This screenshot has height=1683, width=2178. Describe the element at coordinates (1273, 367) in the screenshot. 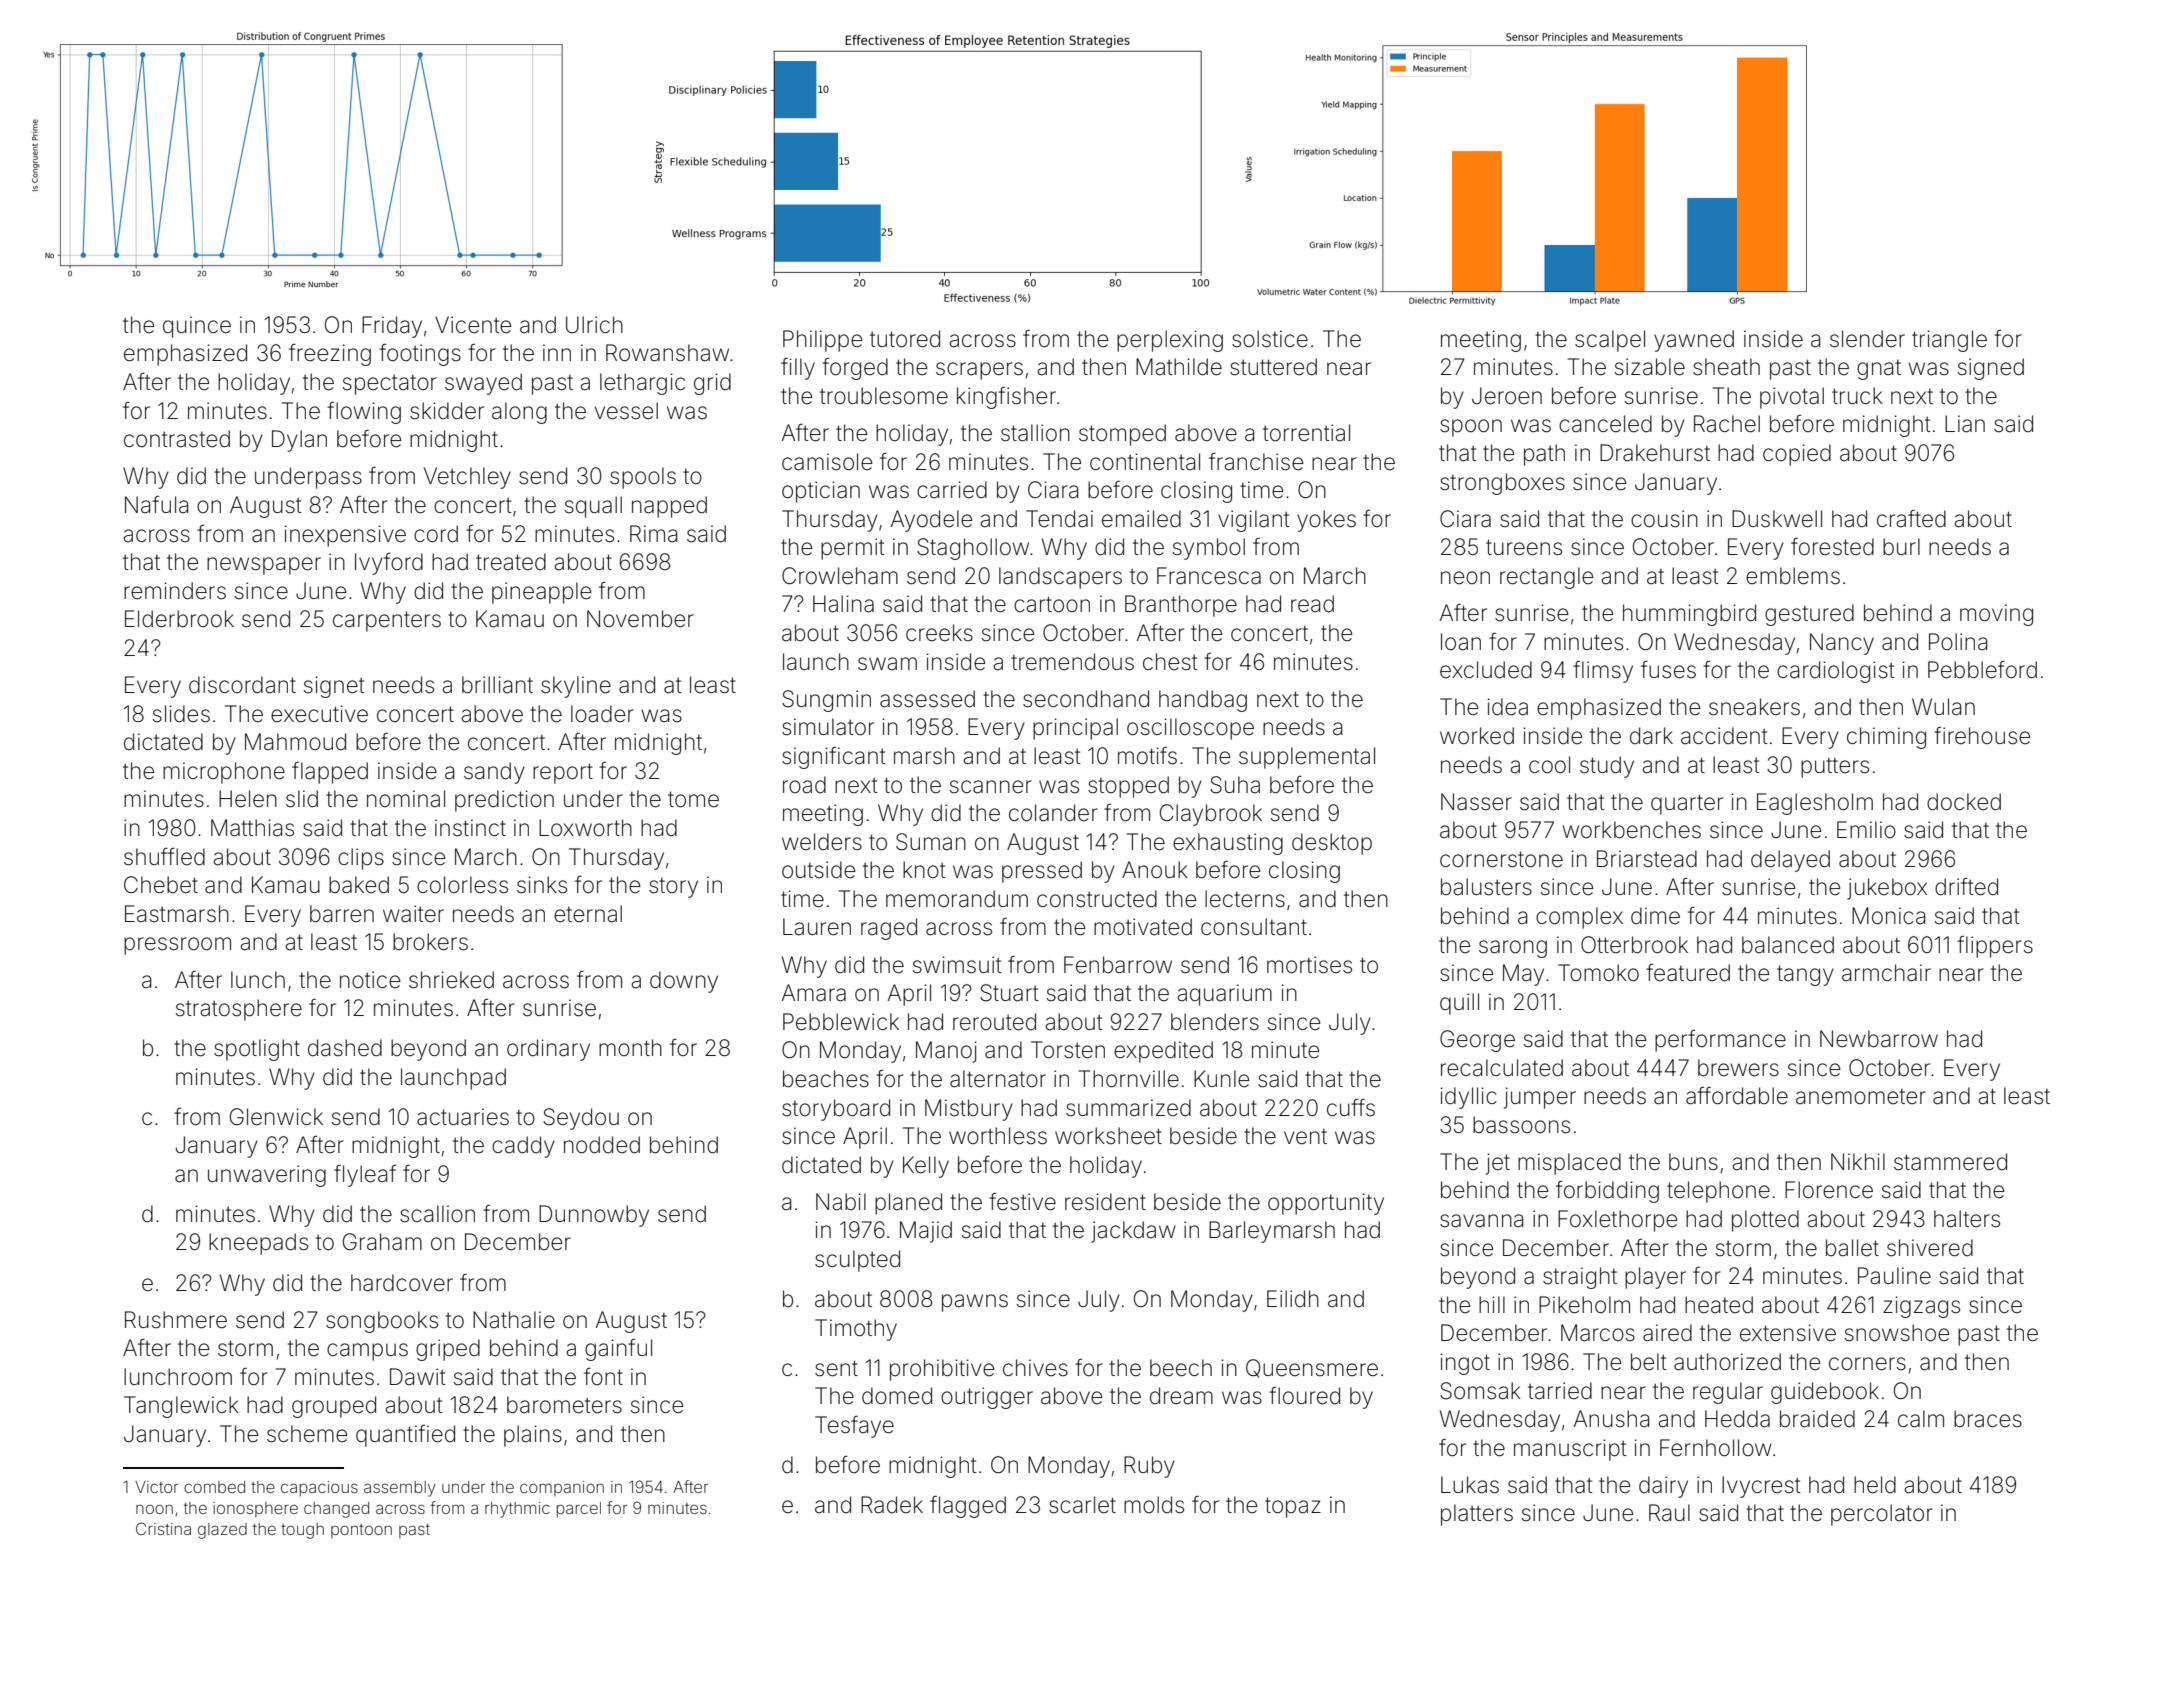

I see `stuttered` at that location.
